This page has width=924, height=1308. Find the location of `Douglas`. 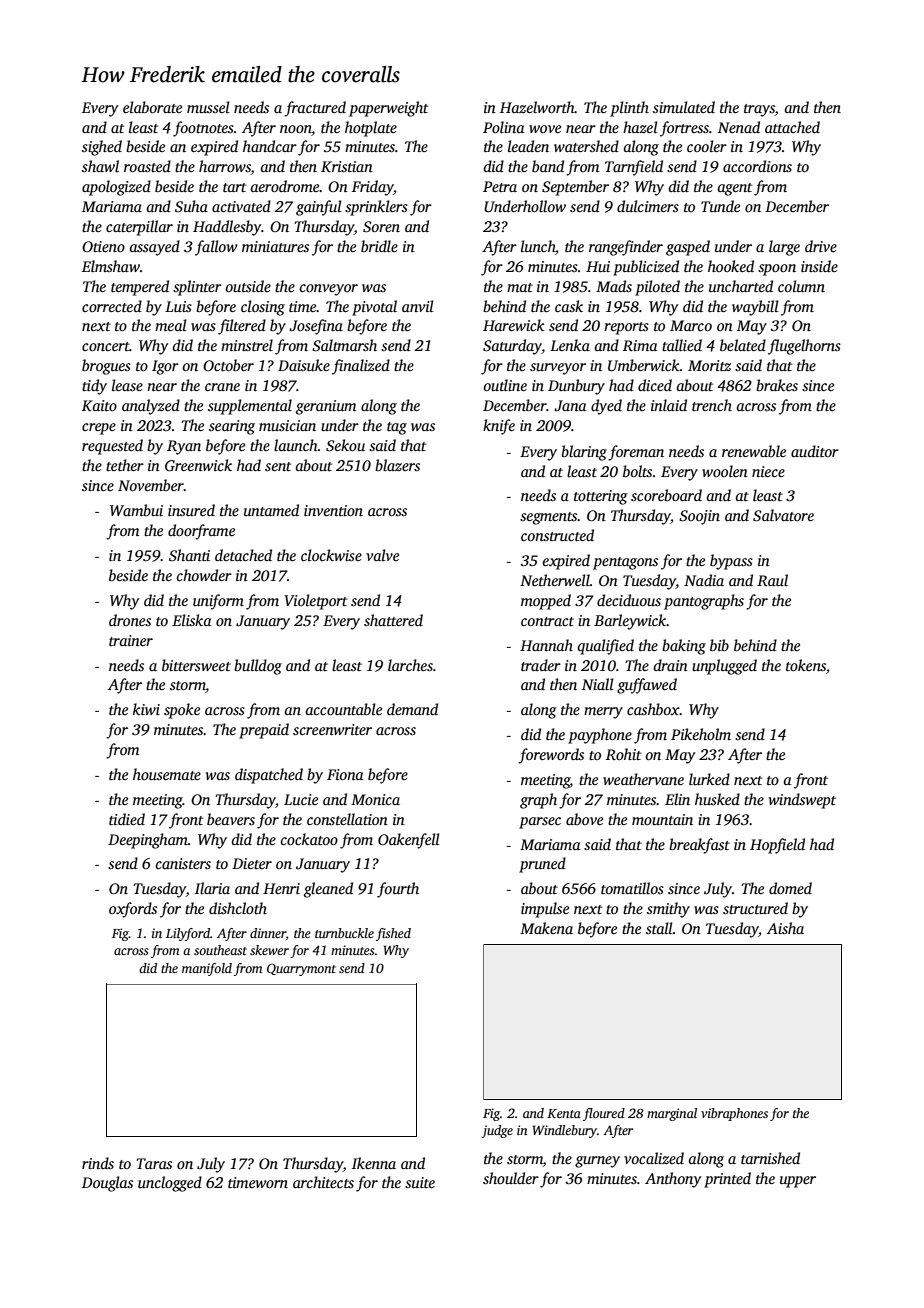

Douglas is located at coordinates (107, 1184).
